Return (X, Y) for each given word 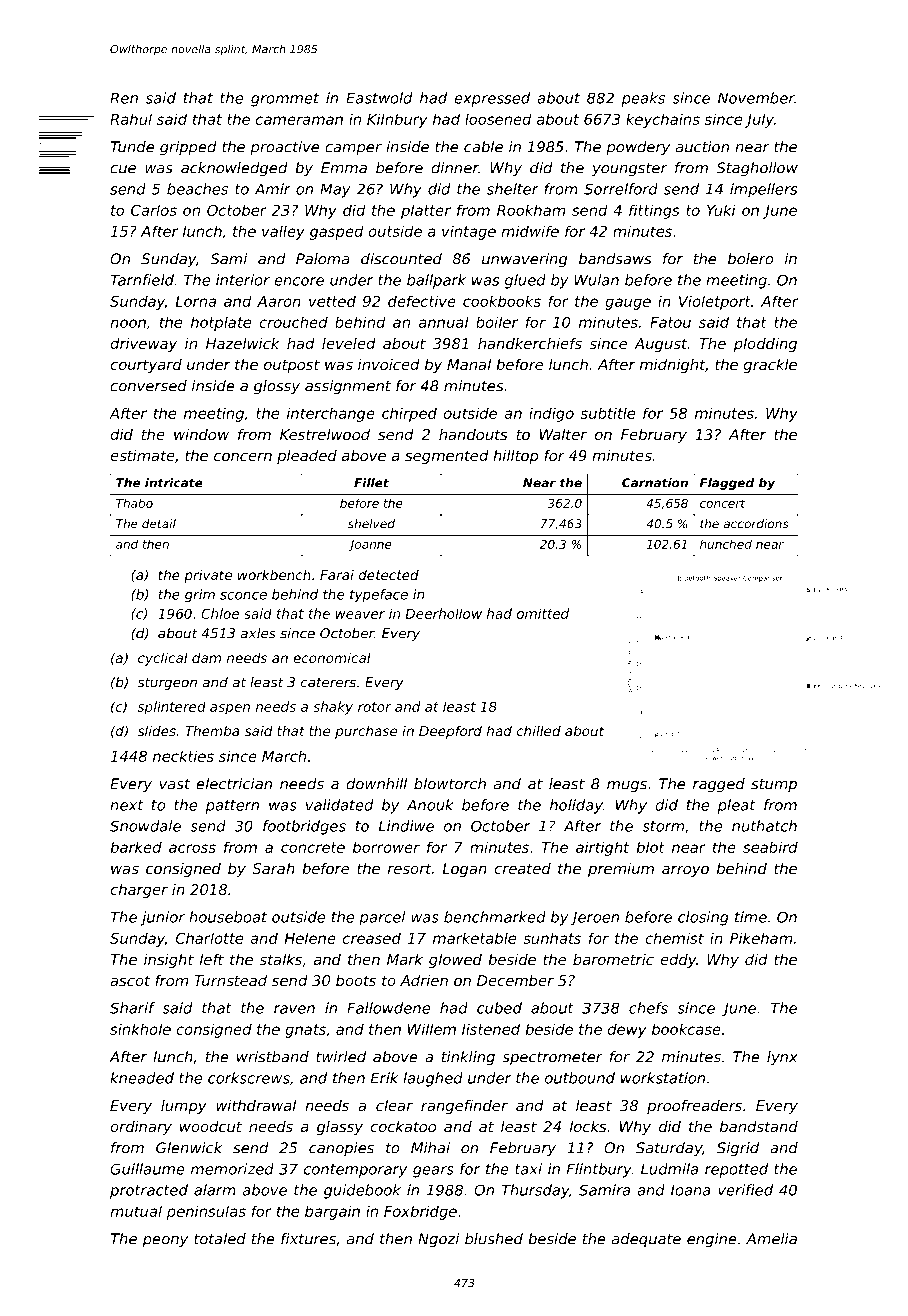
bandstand (759, 1126)
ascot (130, 980)
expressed (492, 99)
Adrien (424, 980)
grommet (285, 100)
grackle (770, 366)
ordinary (141, 1128)
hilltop (515, 457)
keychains (663, 120)
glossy (277, 387)
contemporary (355, 1171)
